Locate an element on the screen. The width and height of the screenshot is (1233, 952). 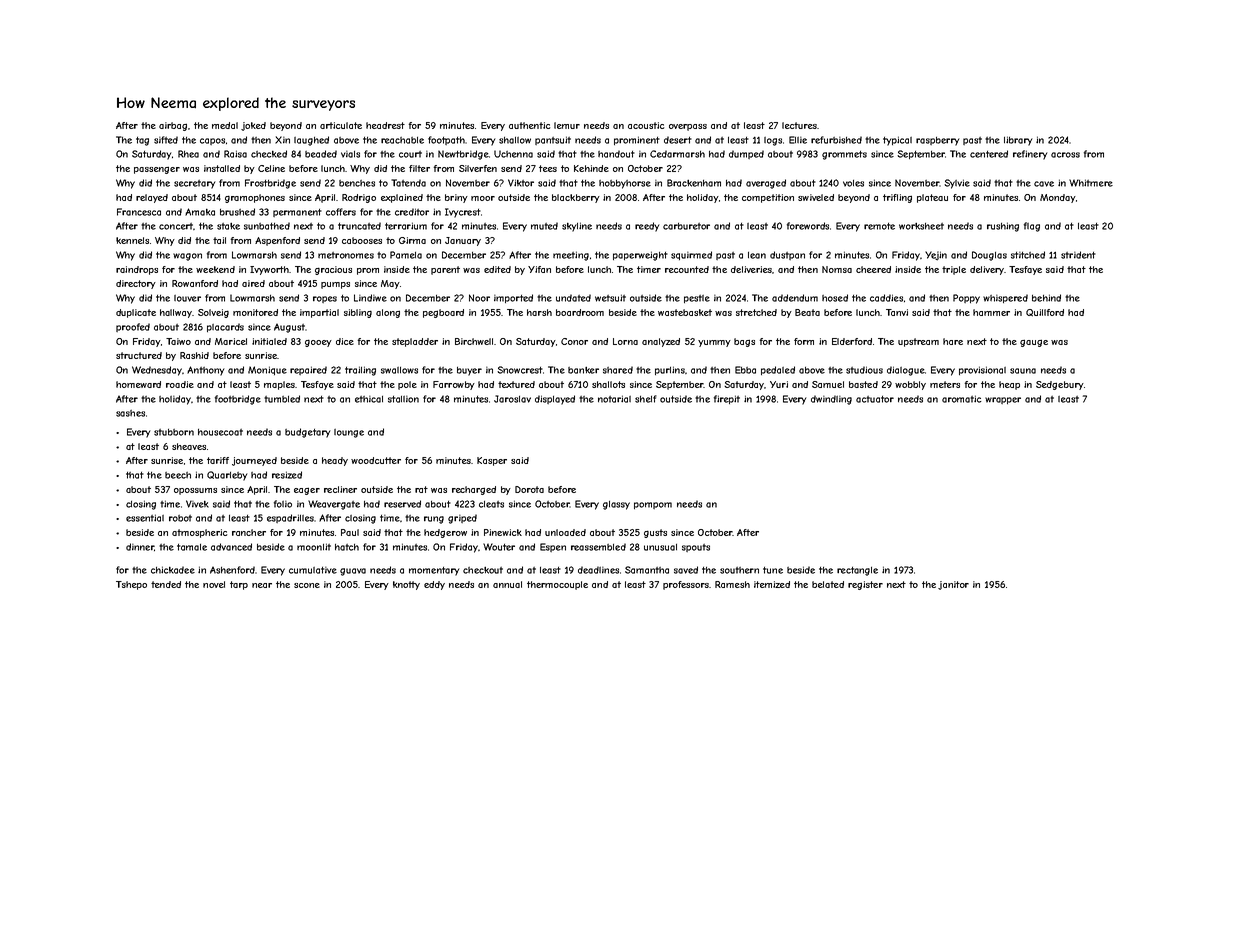
duplicate is located at coordinates (136, 313).
